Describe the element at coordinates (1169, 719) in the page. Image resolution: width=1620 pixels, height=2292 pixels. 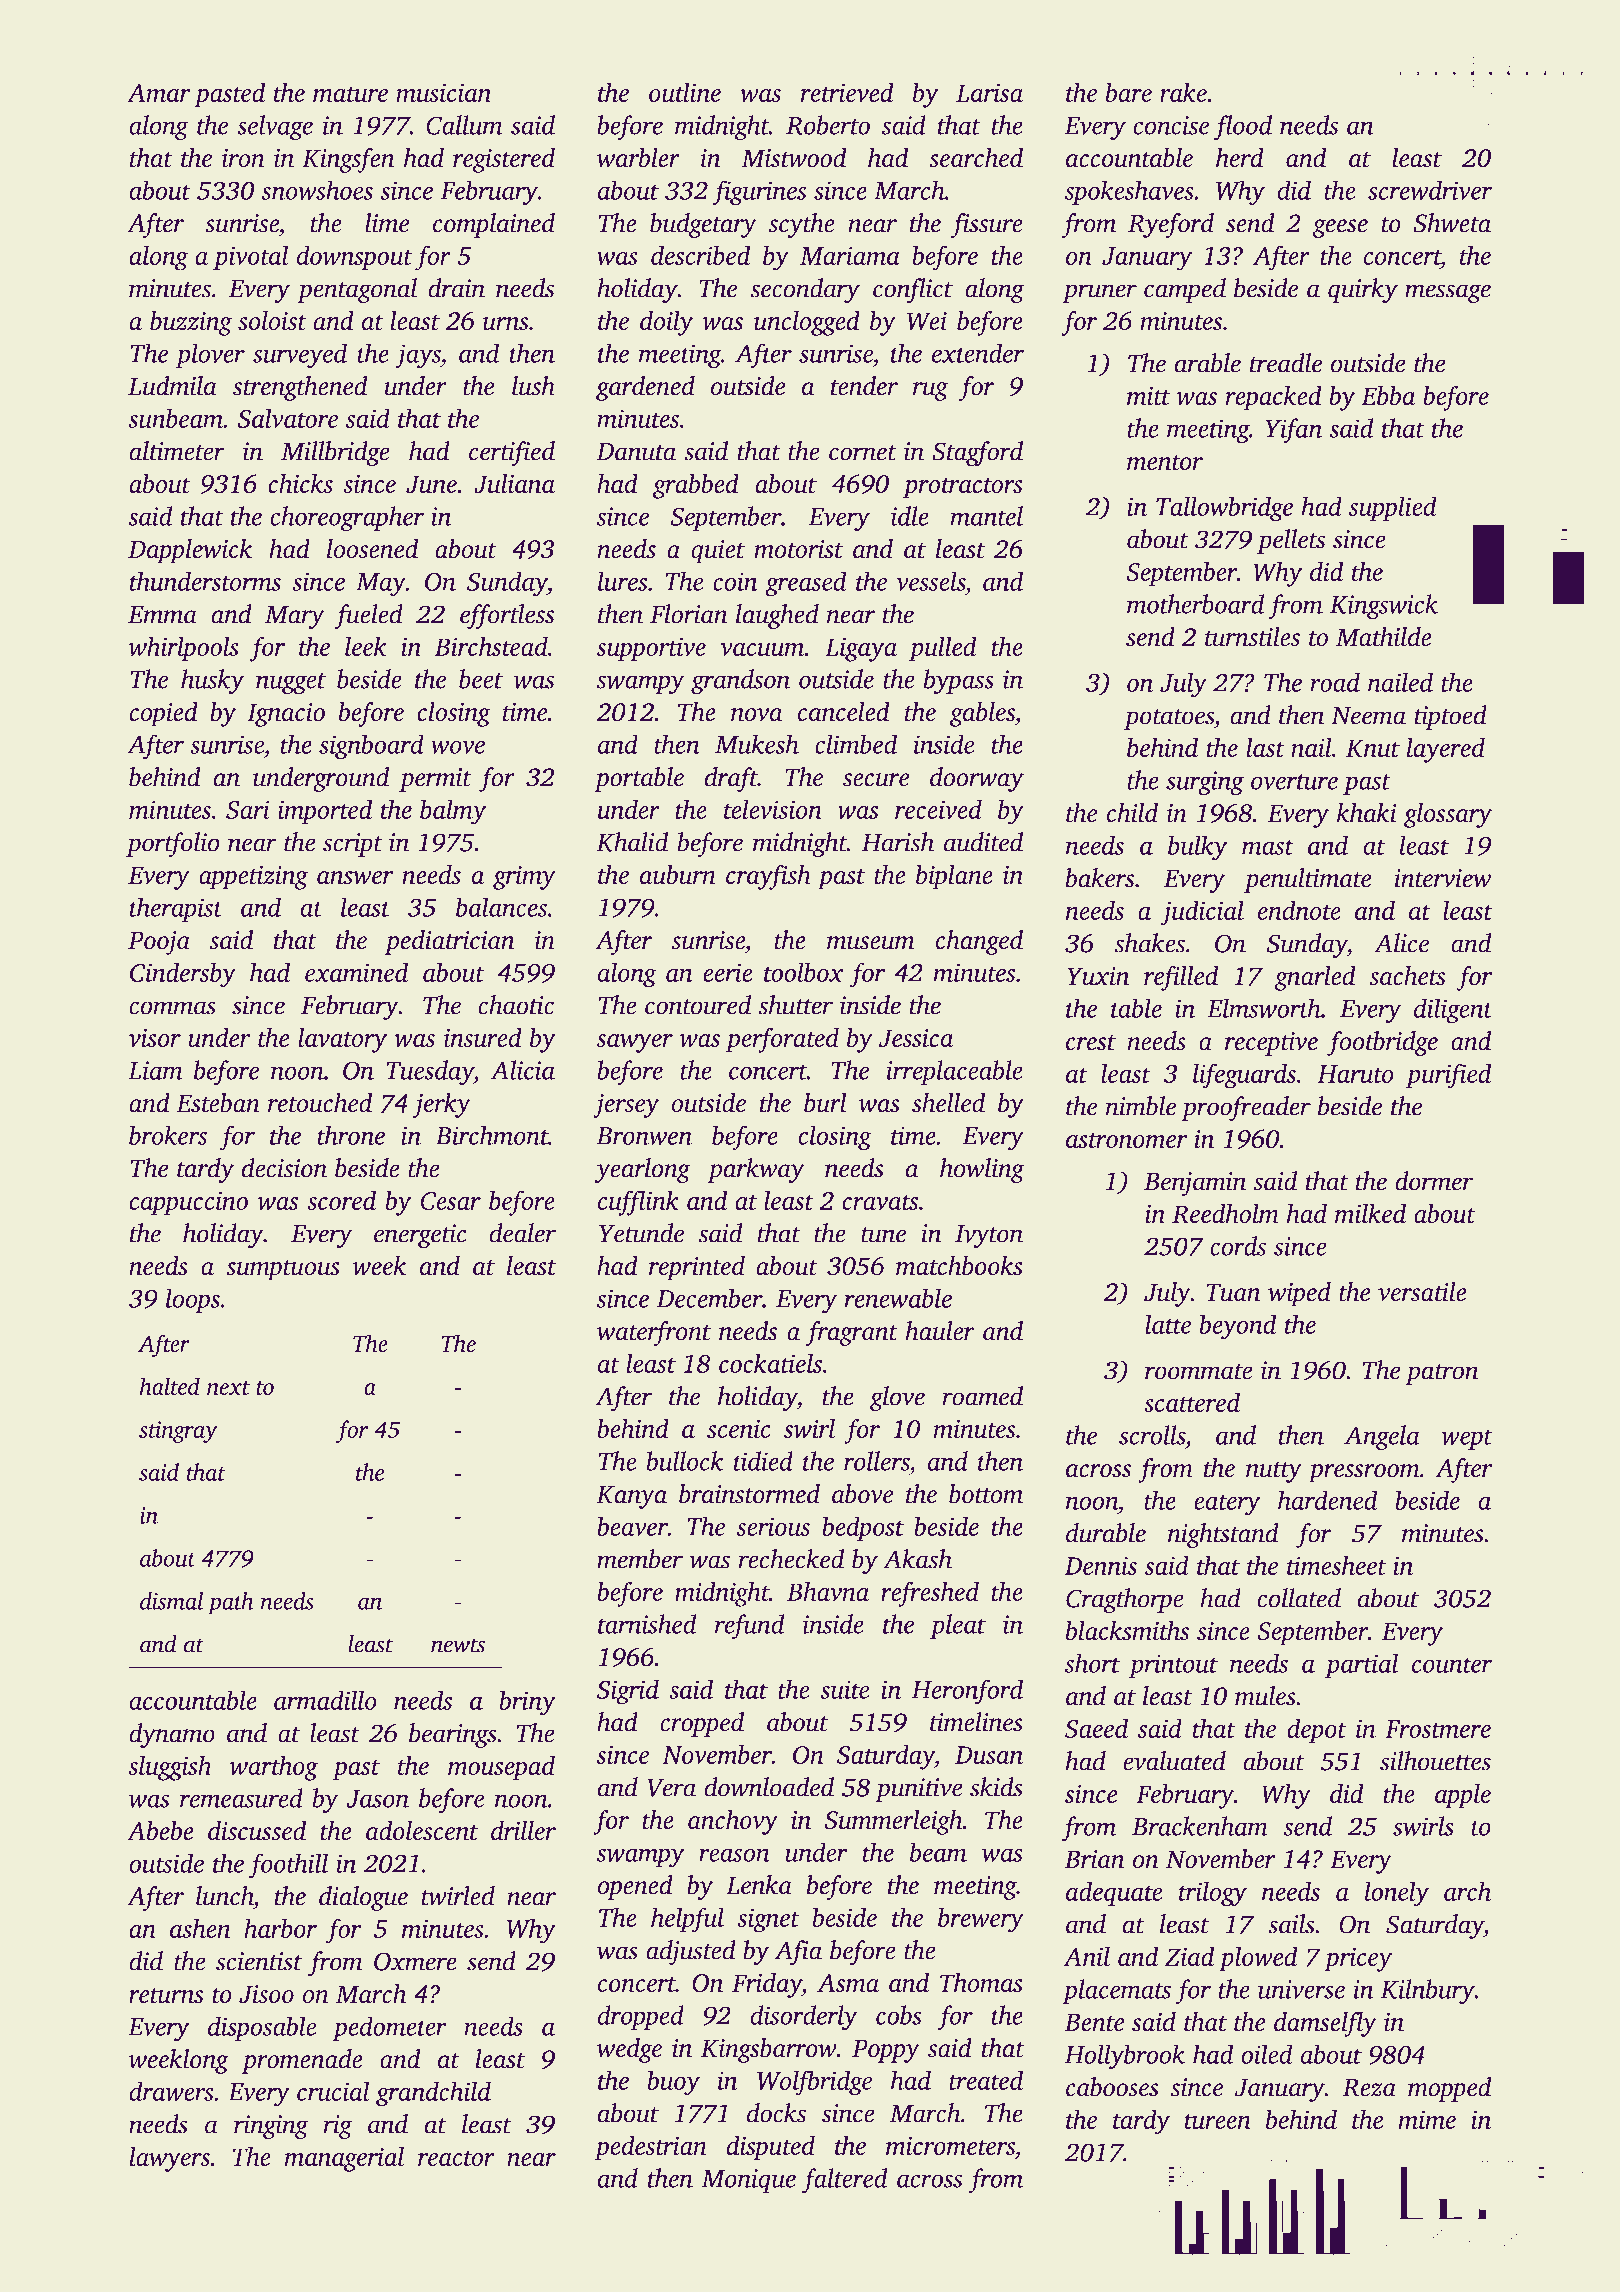
I see `potatoes` at that location.
